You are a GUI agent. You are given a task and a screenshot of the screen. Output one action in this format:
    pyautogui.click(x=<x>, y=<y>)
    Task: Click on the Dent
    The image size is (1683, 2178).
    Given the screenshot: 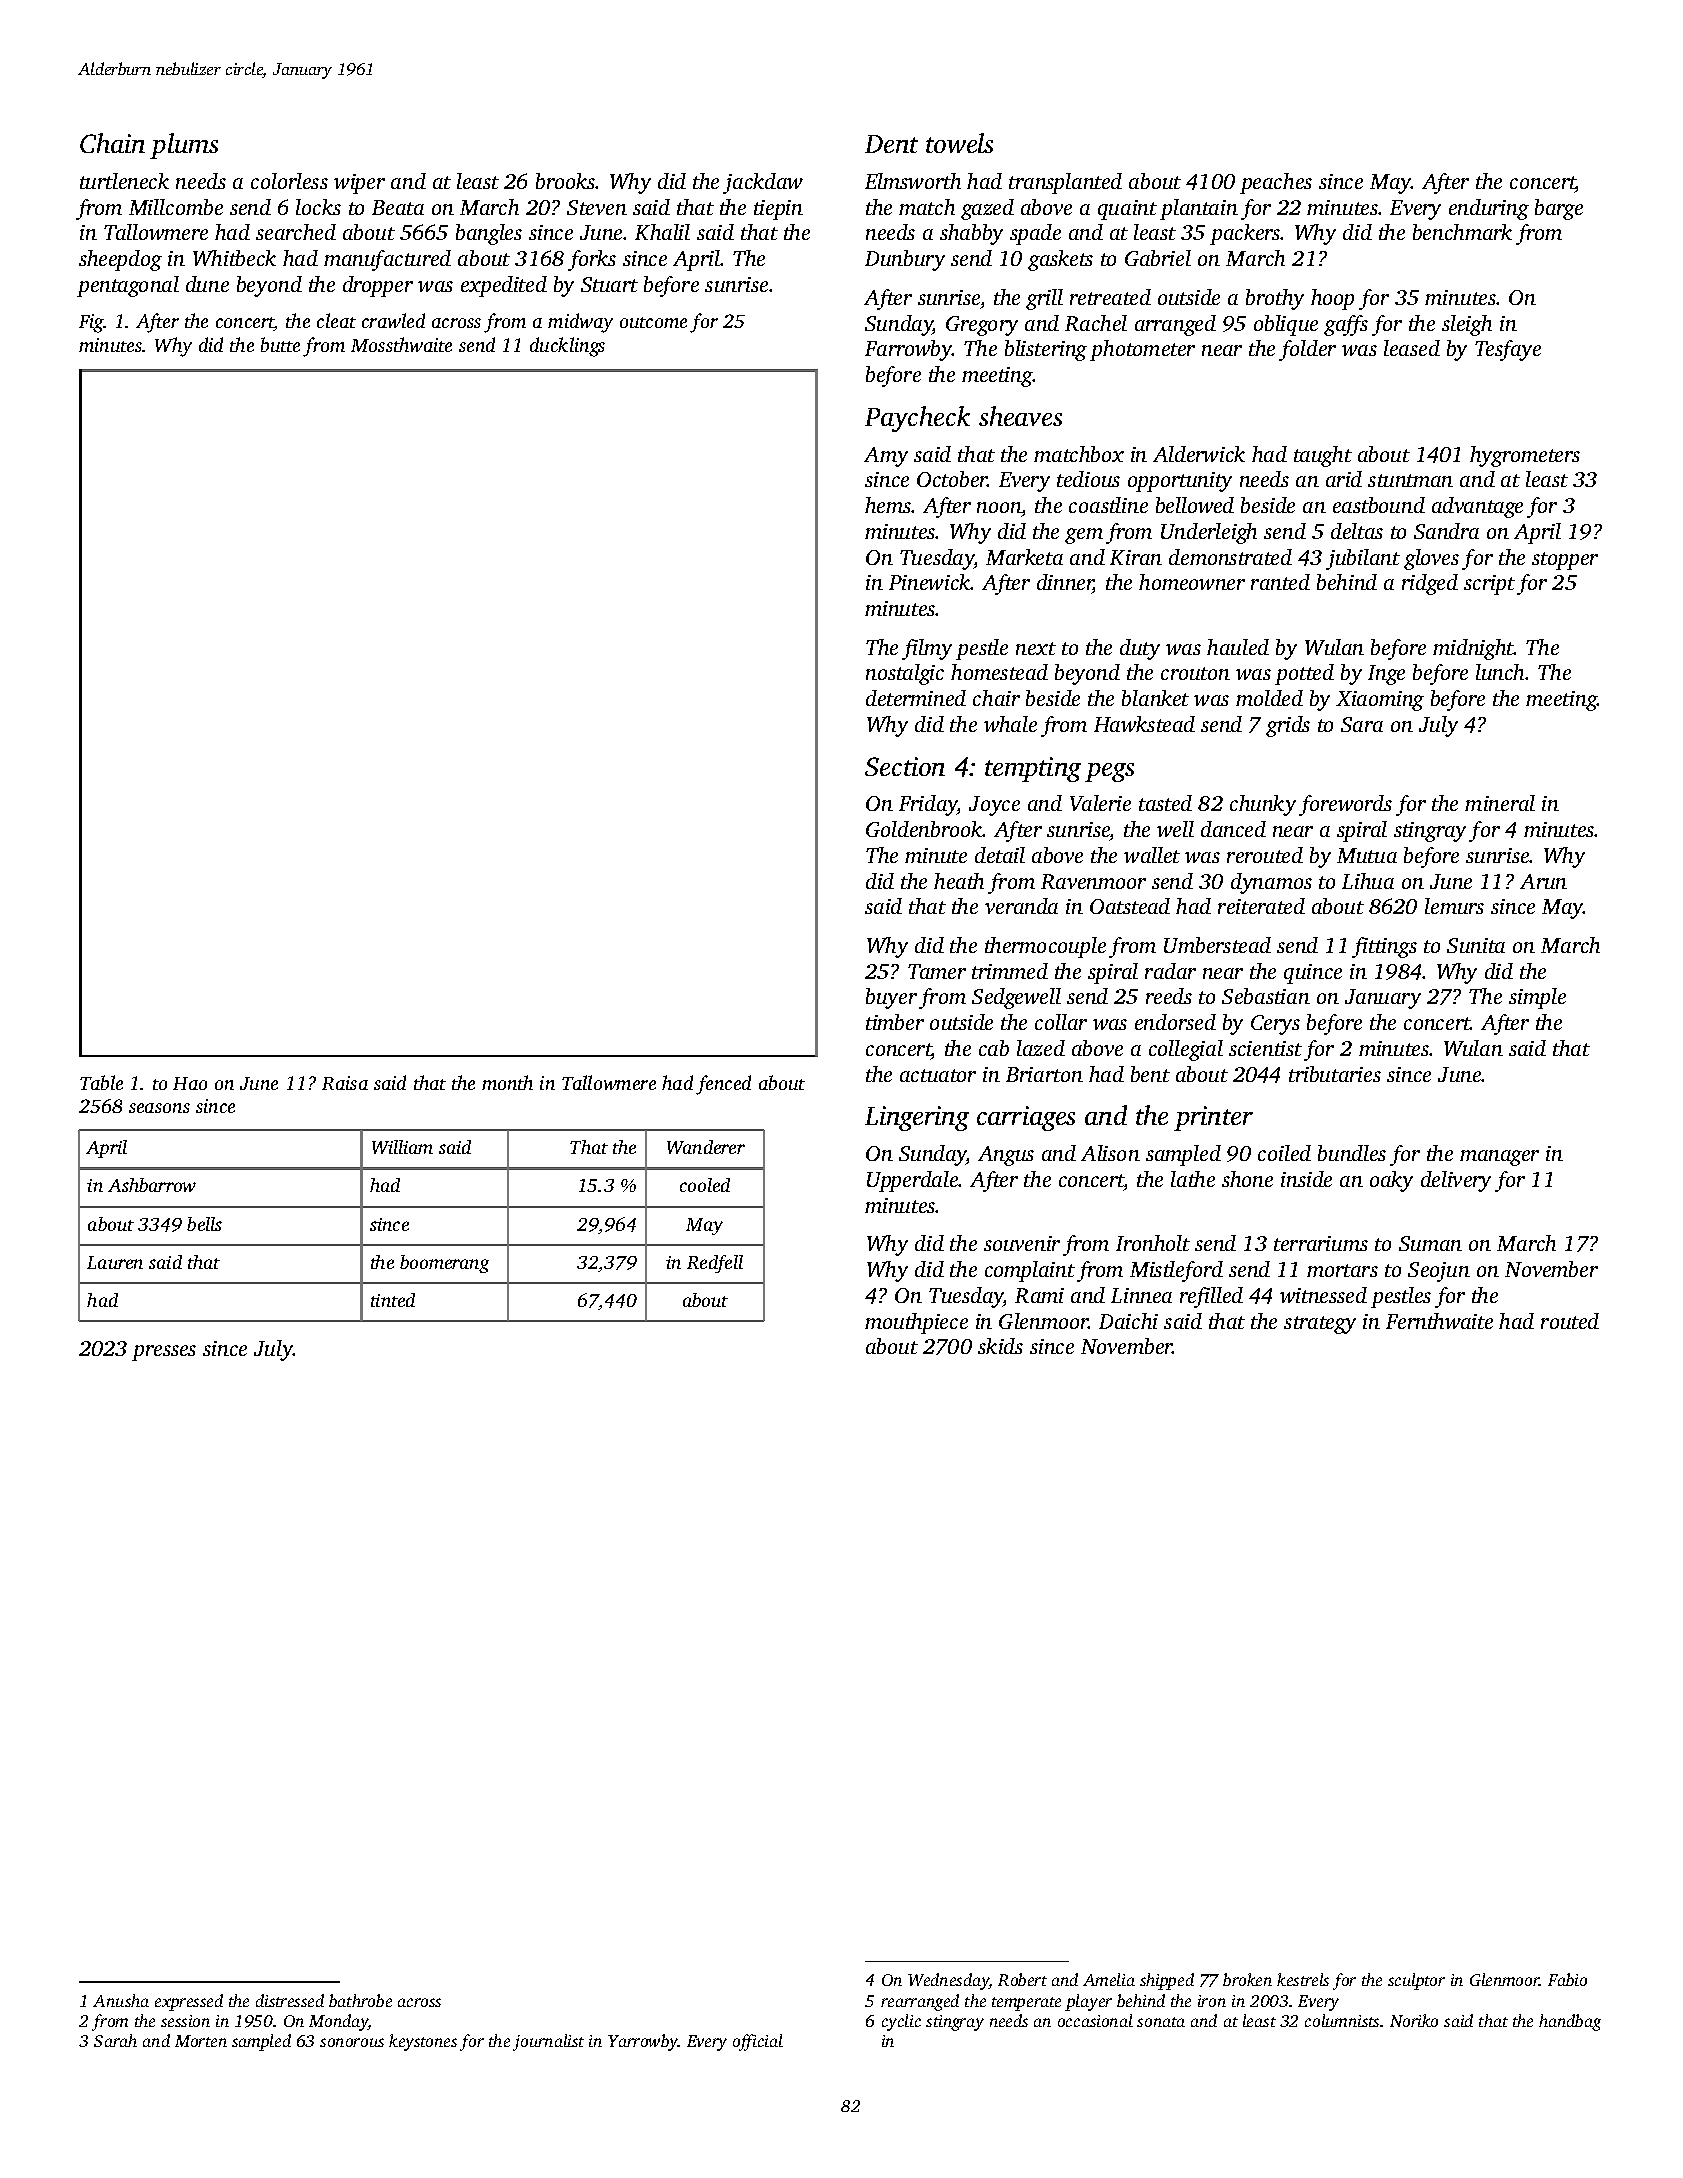 What is the action you would take?
    pyautogui.click(x=891, y=144)
